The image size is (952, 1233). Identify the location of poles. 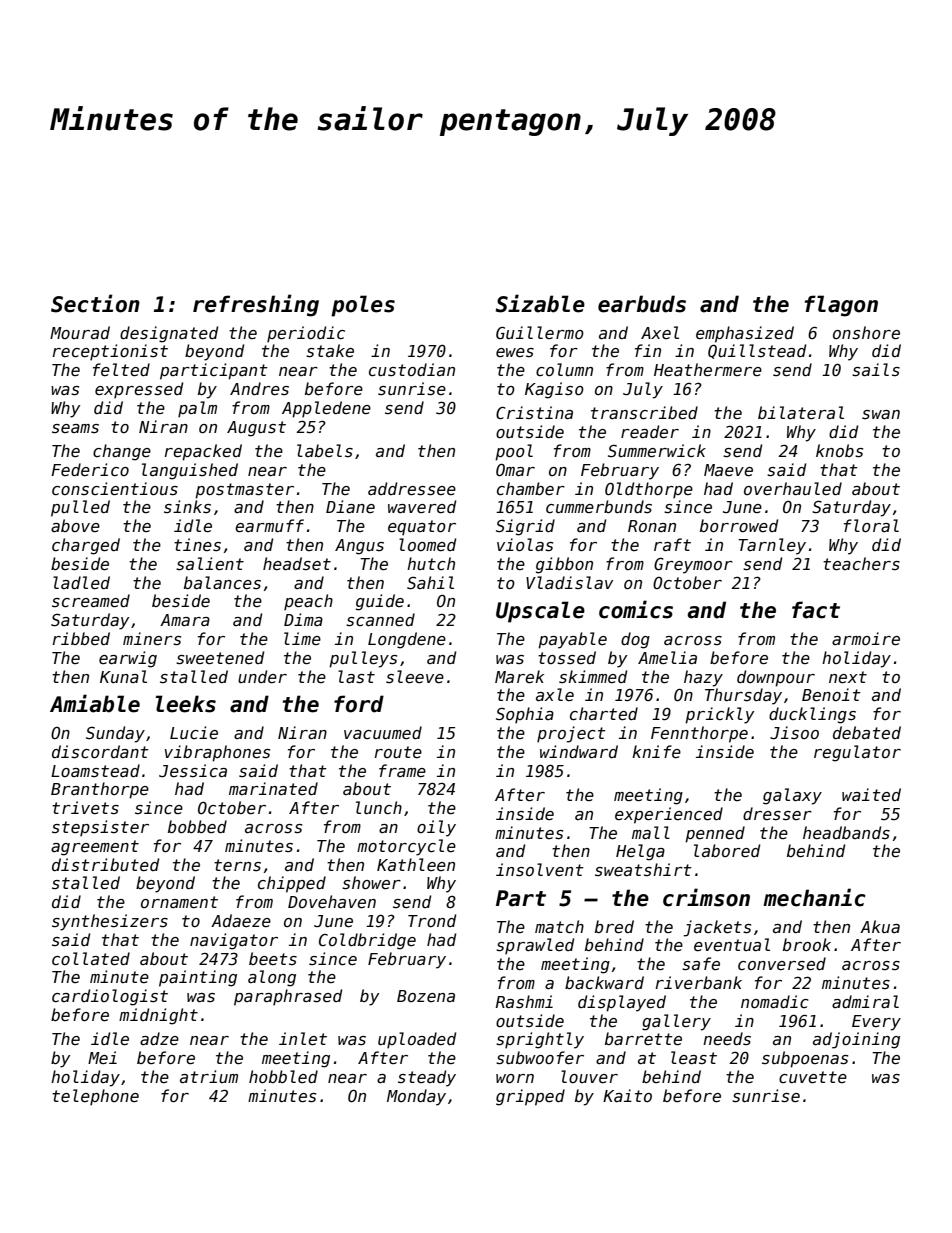
(363, 306).
